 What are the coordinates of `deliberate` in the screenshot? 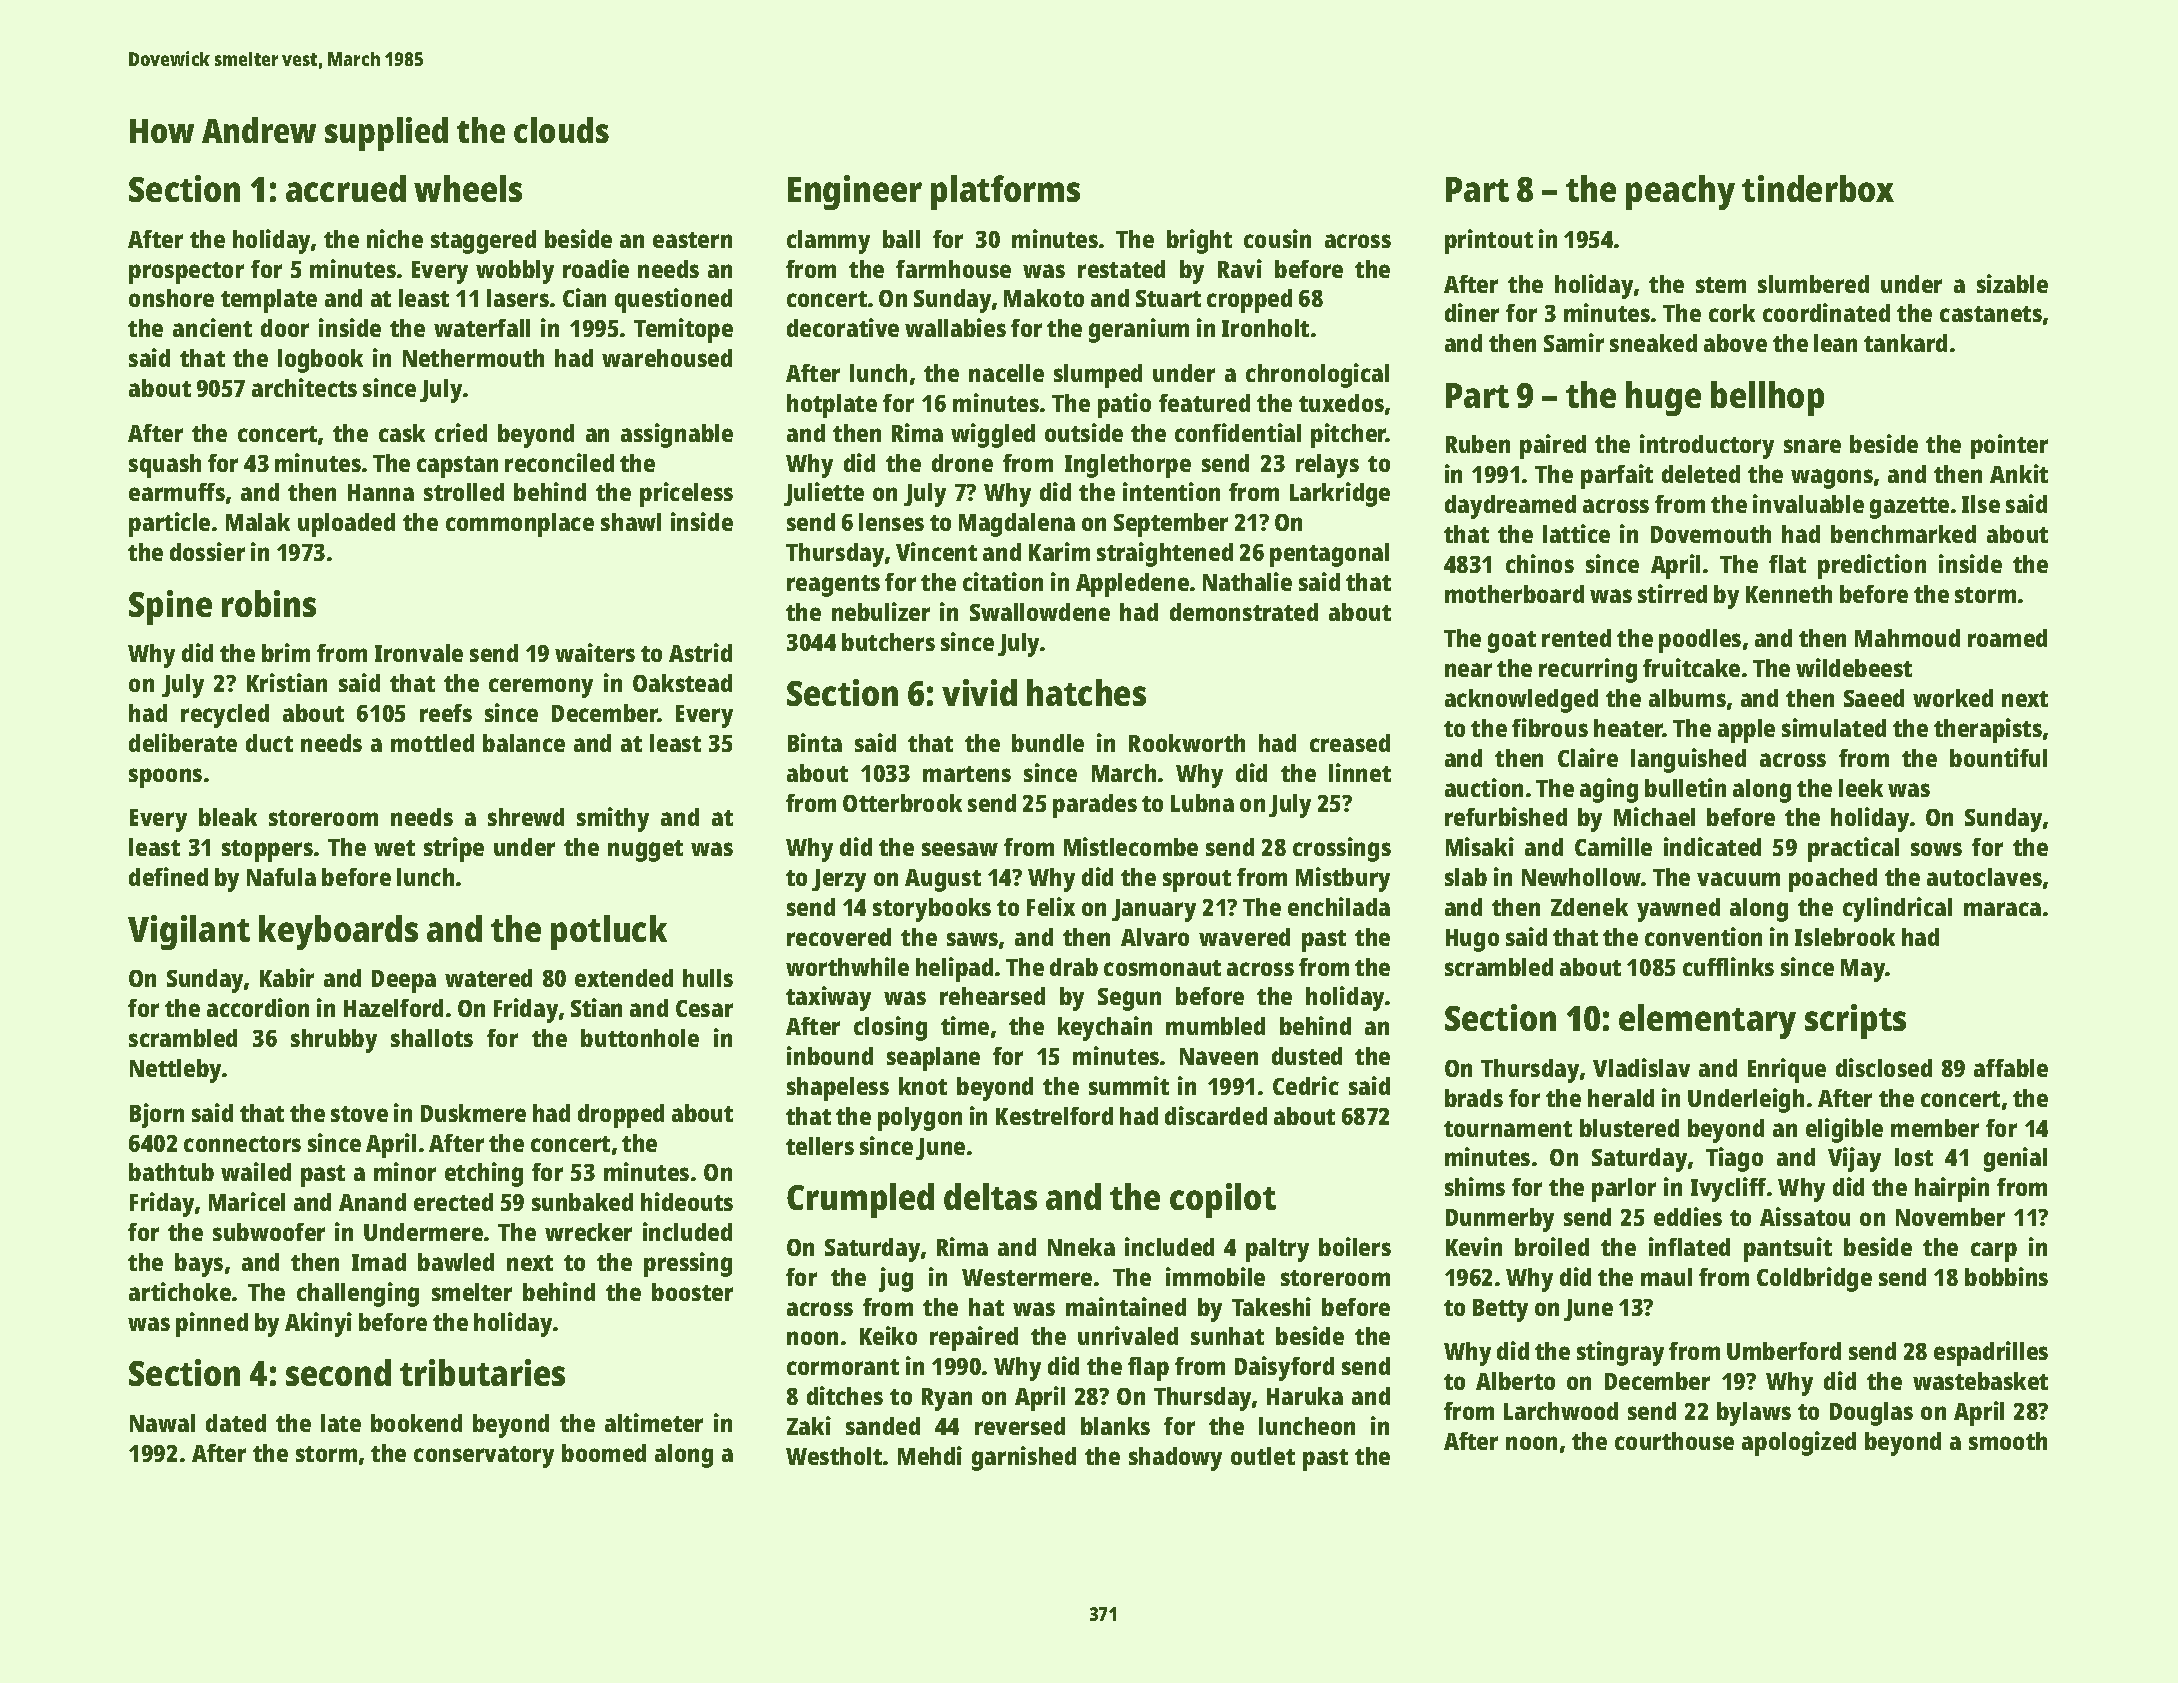 It's located at (183, 742).
